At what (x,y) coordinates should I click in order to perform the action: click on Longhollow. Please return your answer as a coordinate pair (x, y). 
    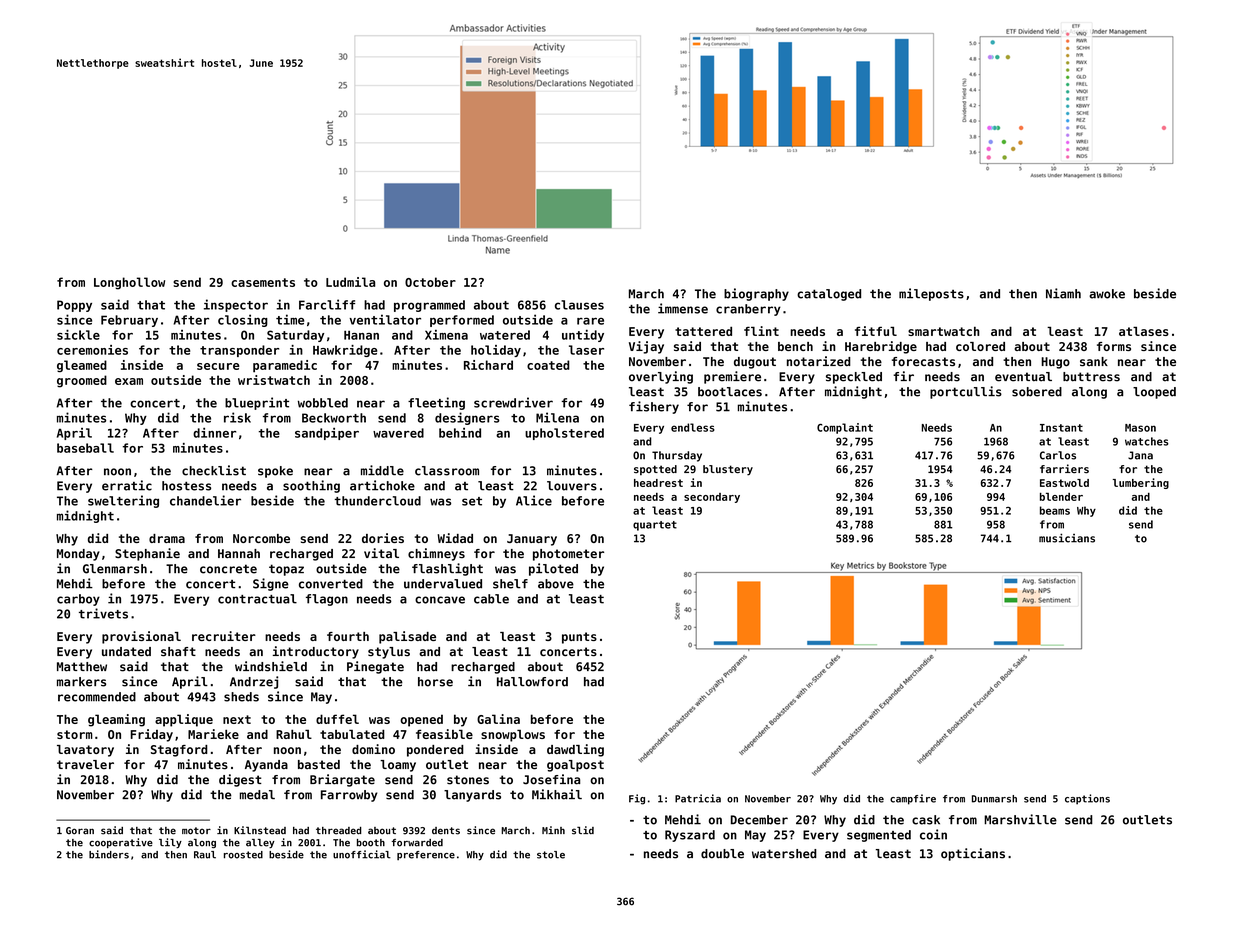
    Looking at the image, I should click on (129, 283).
